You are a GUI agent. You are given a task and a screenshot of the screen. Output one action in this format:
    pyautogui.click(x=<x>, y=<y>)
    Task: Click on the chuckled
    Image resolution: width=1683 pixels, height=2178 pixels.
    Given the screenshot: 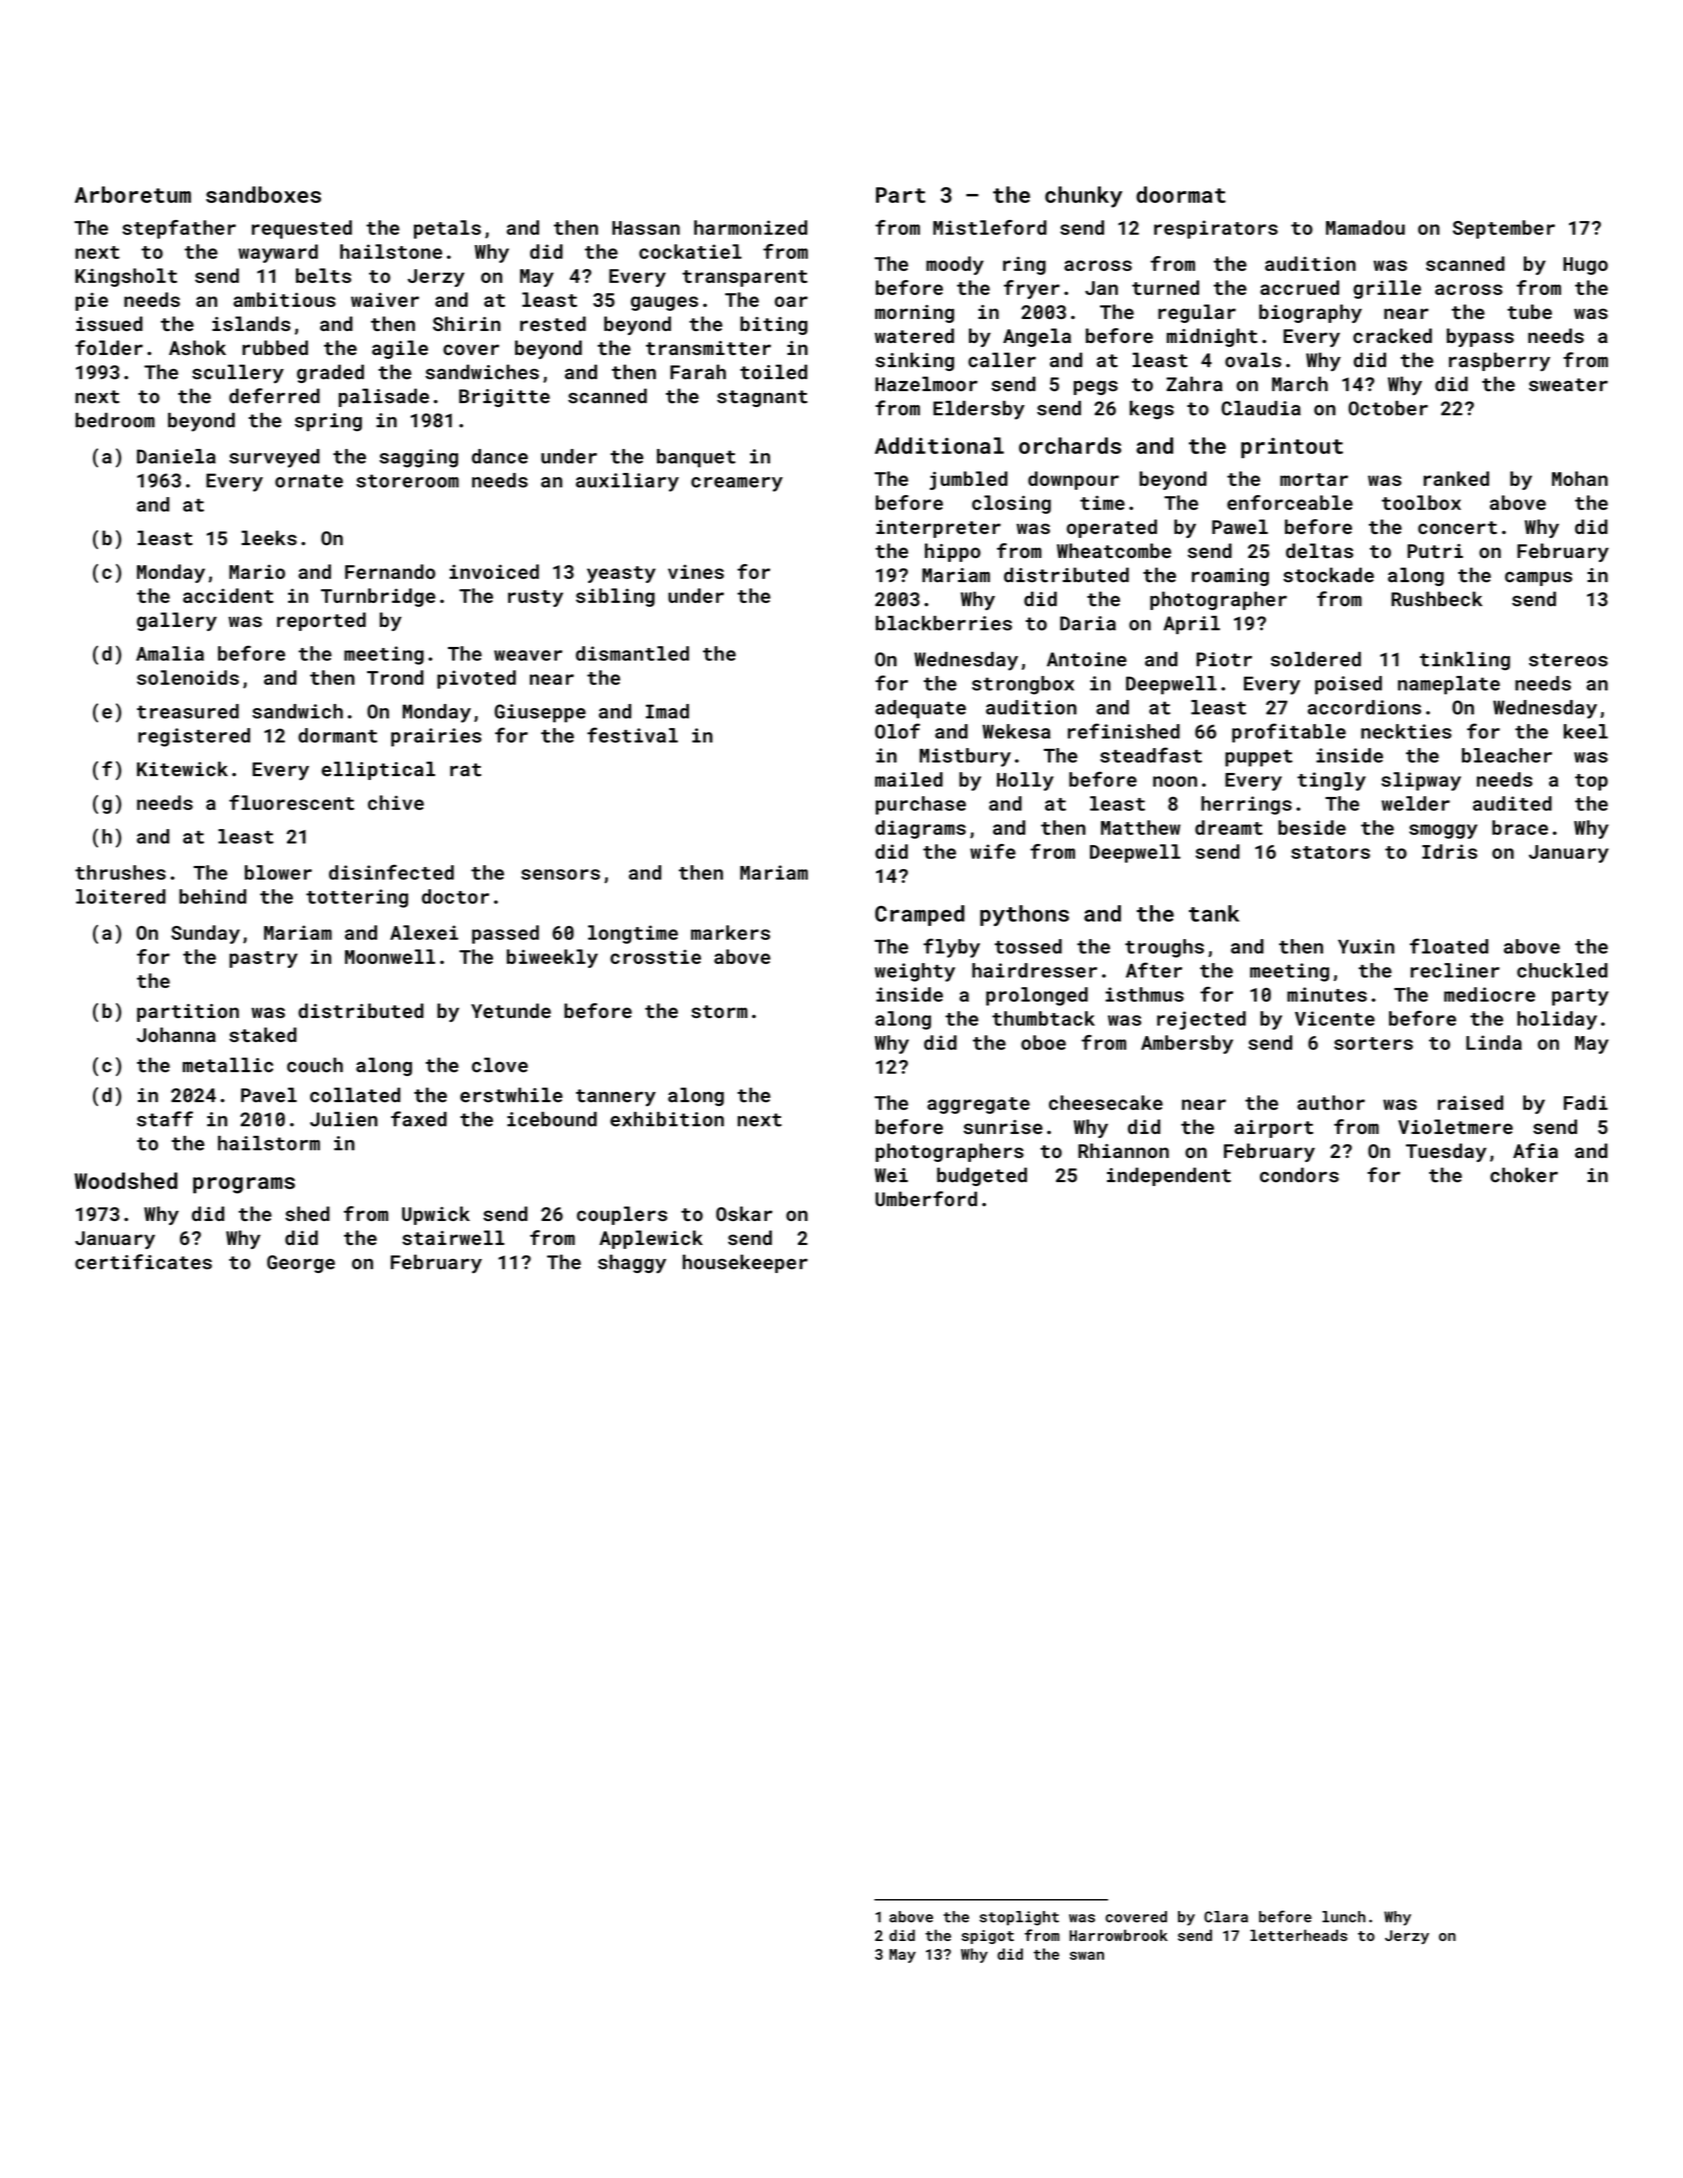 What is the action you would take?
    pyautogui.click(x=1562, y=970)
